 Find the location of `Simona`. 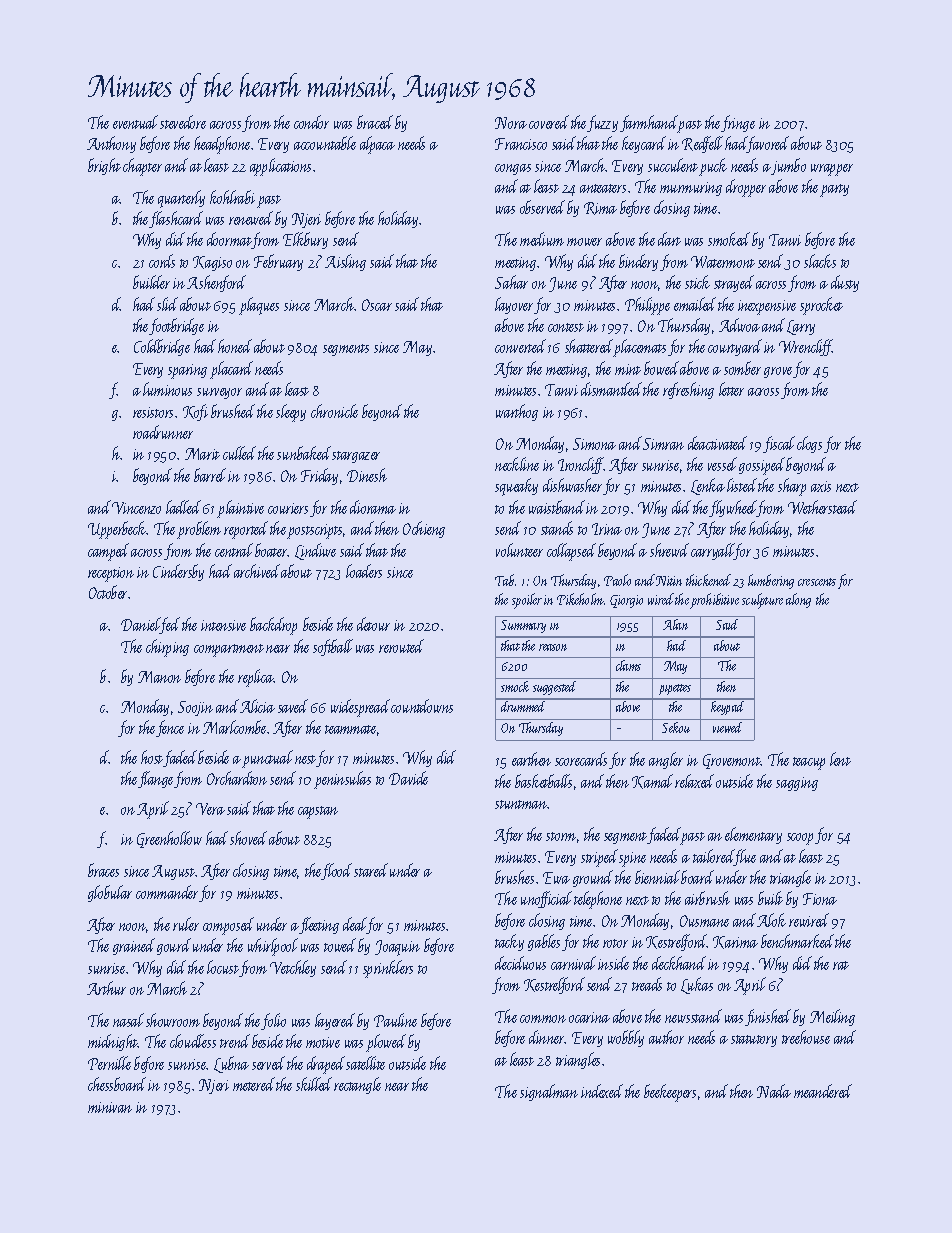

Simona is located at coordinates (594, 444).
